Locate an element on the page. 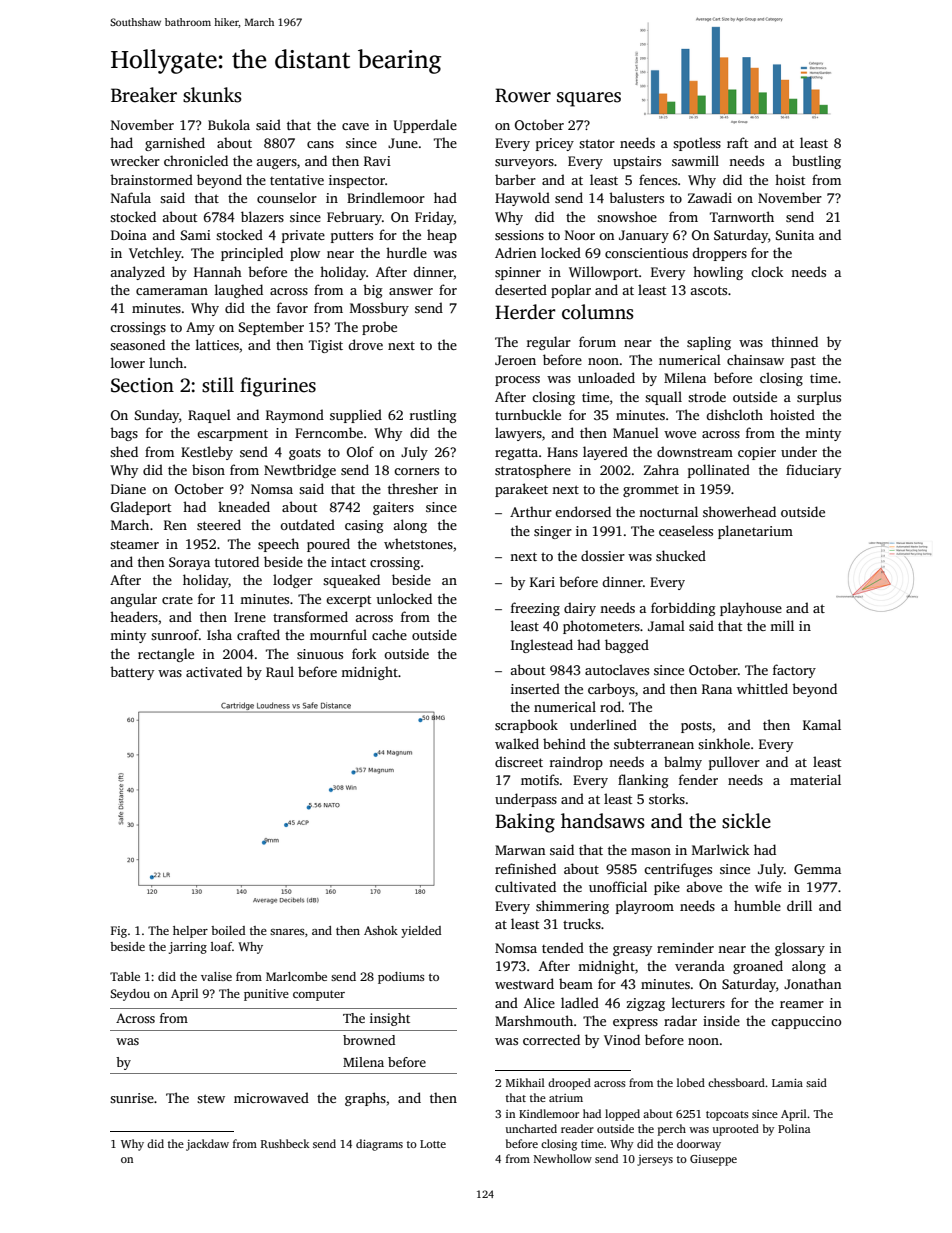 The width and height of the image is (952, 1233). Ravi is located at coordinates (377, 161).
